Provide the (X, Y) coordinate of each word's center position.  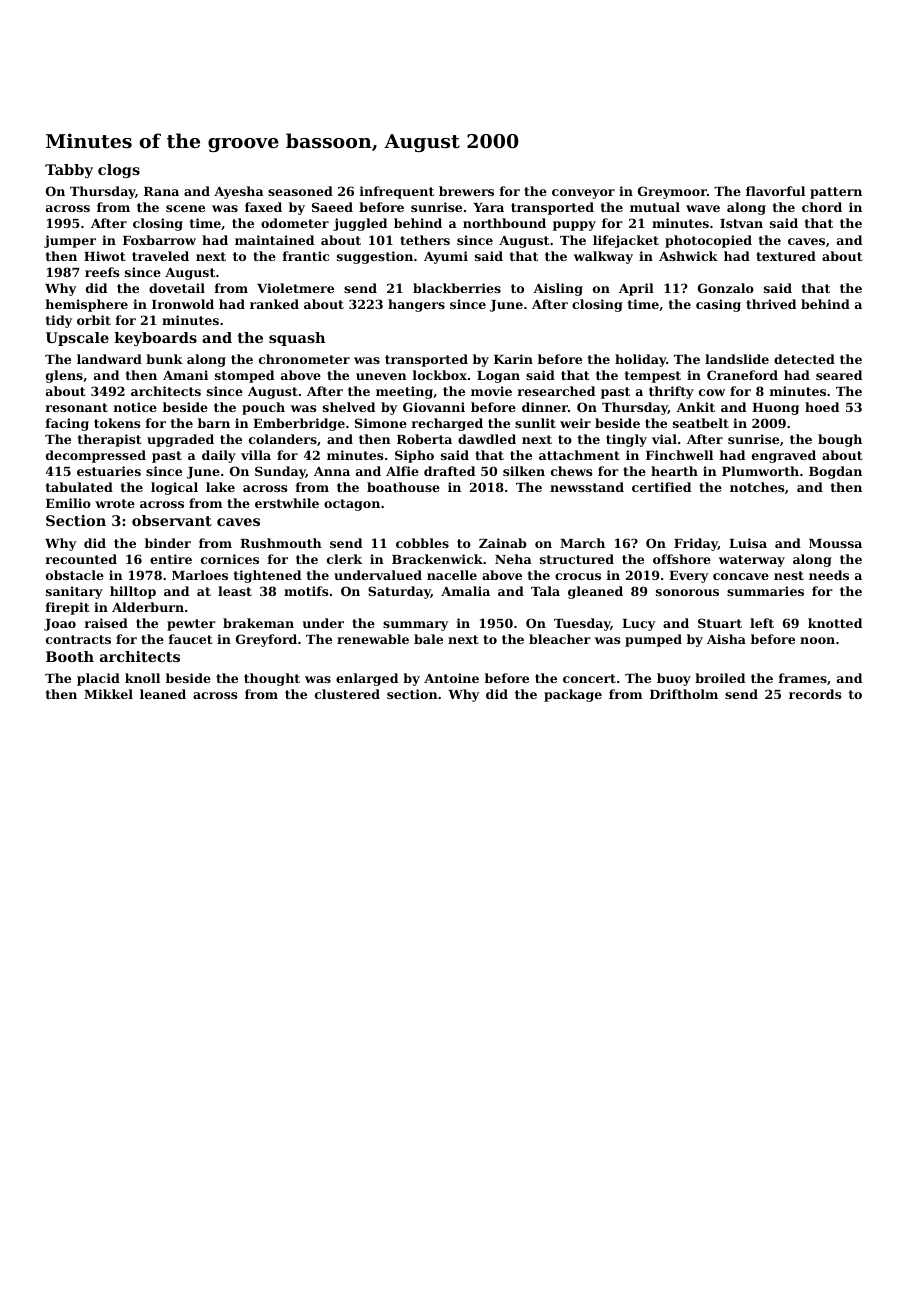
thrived (771, 304)
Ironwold (183, 304)
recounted (81, 559)
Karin (513, 359)
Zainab (503, 543)
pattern (836, 193)
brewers (466, 191)
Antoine (451, 678)
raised (106, 623)
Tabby (69, 171)
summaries (765, 591)
